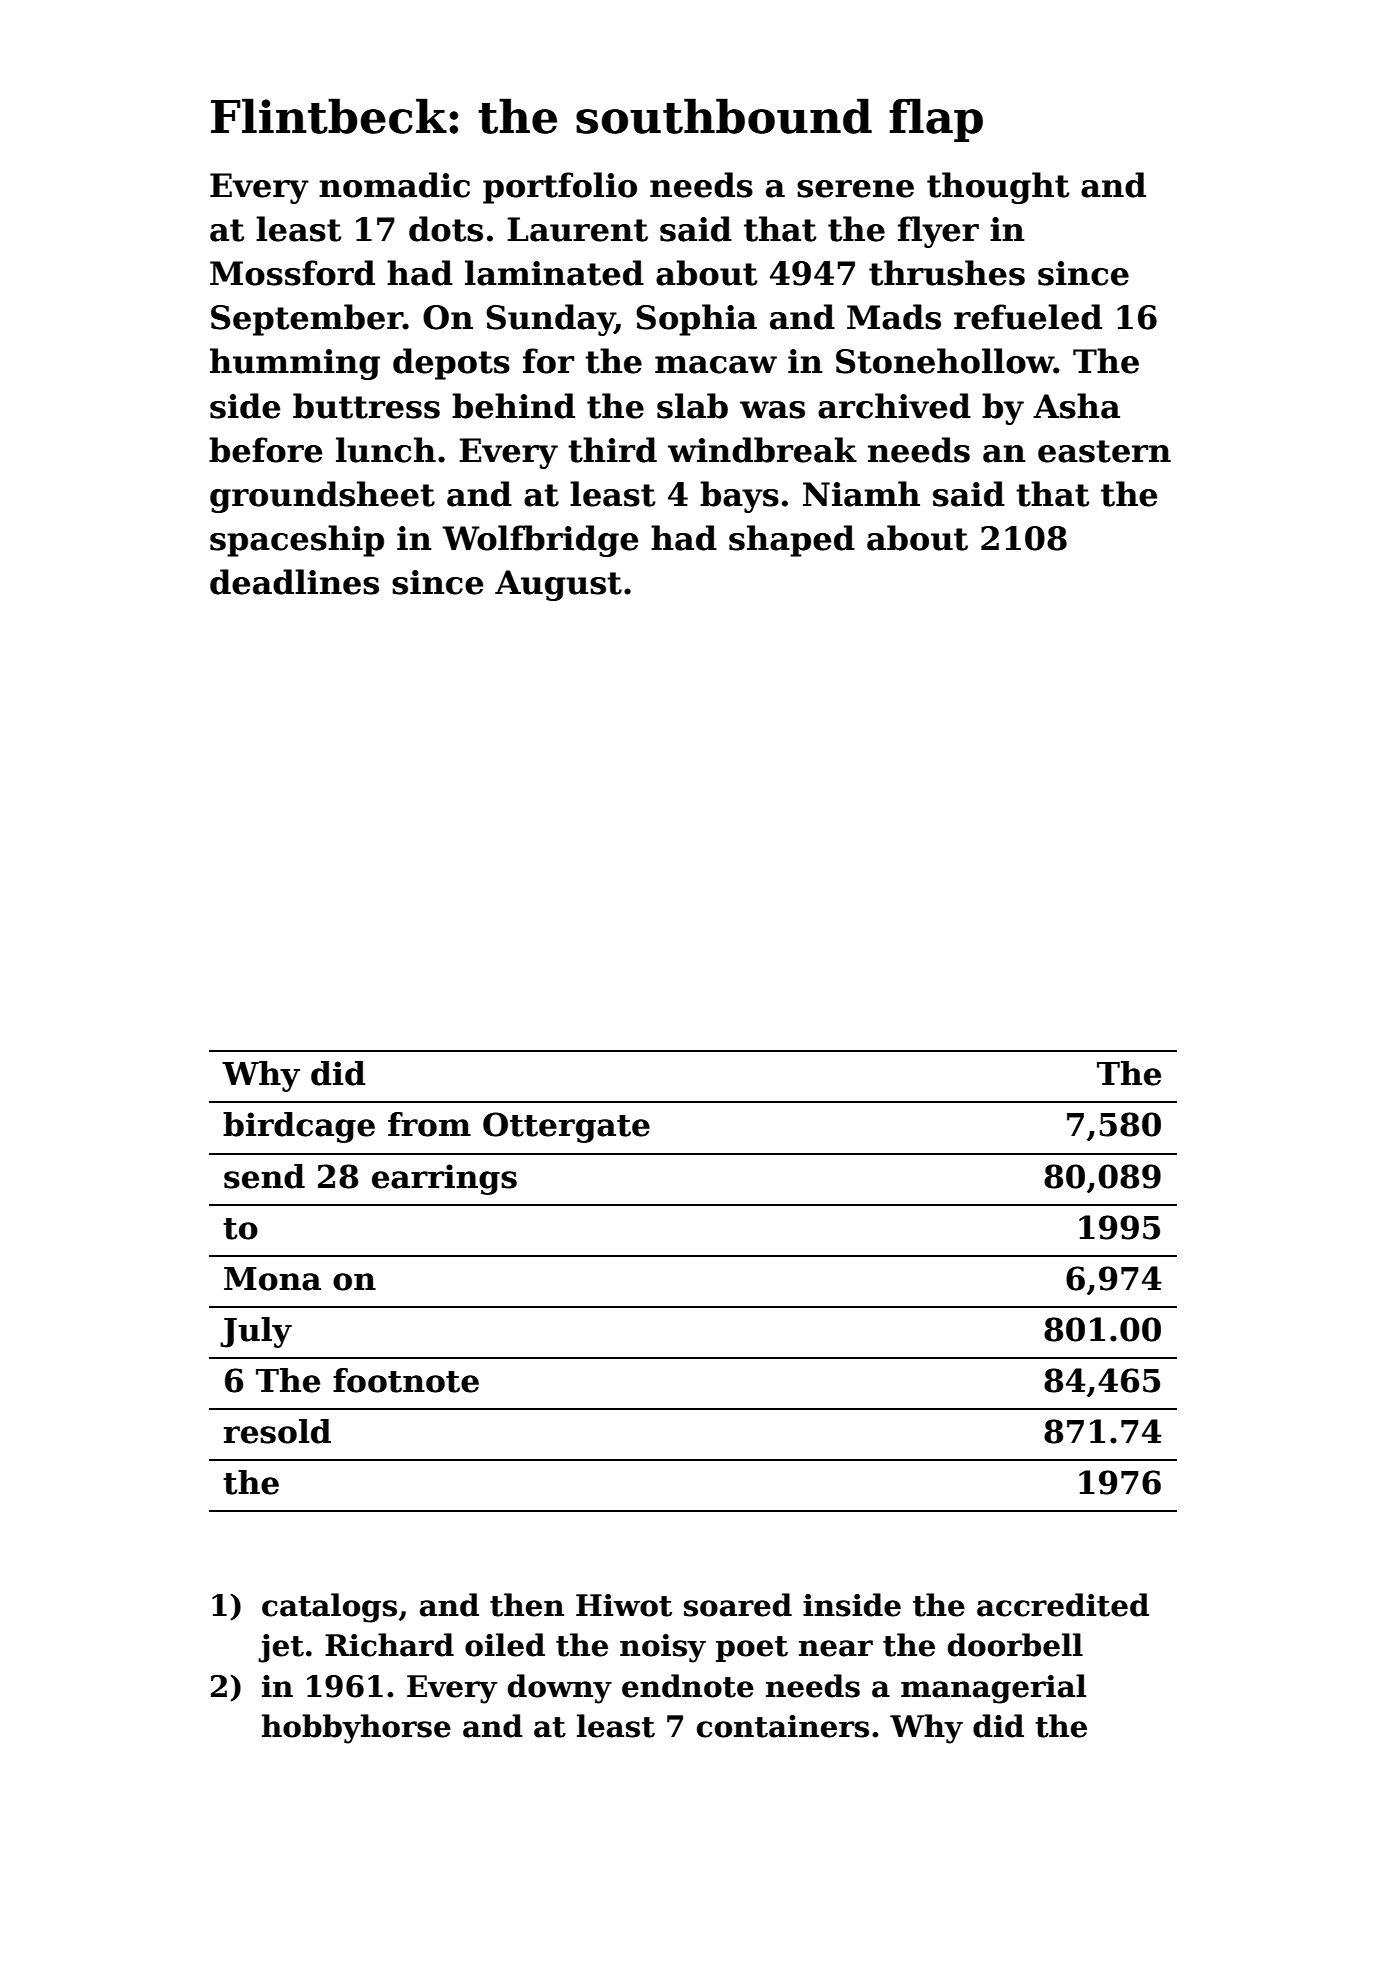  What do you see at coordinates (429, 1124) in the screenshot?
I see `from` at bounding box center [429, 1124].
